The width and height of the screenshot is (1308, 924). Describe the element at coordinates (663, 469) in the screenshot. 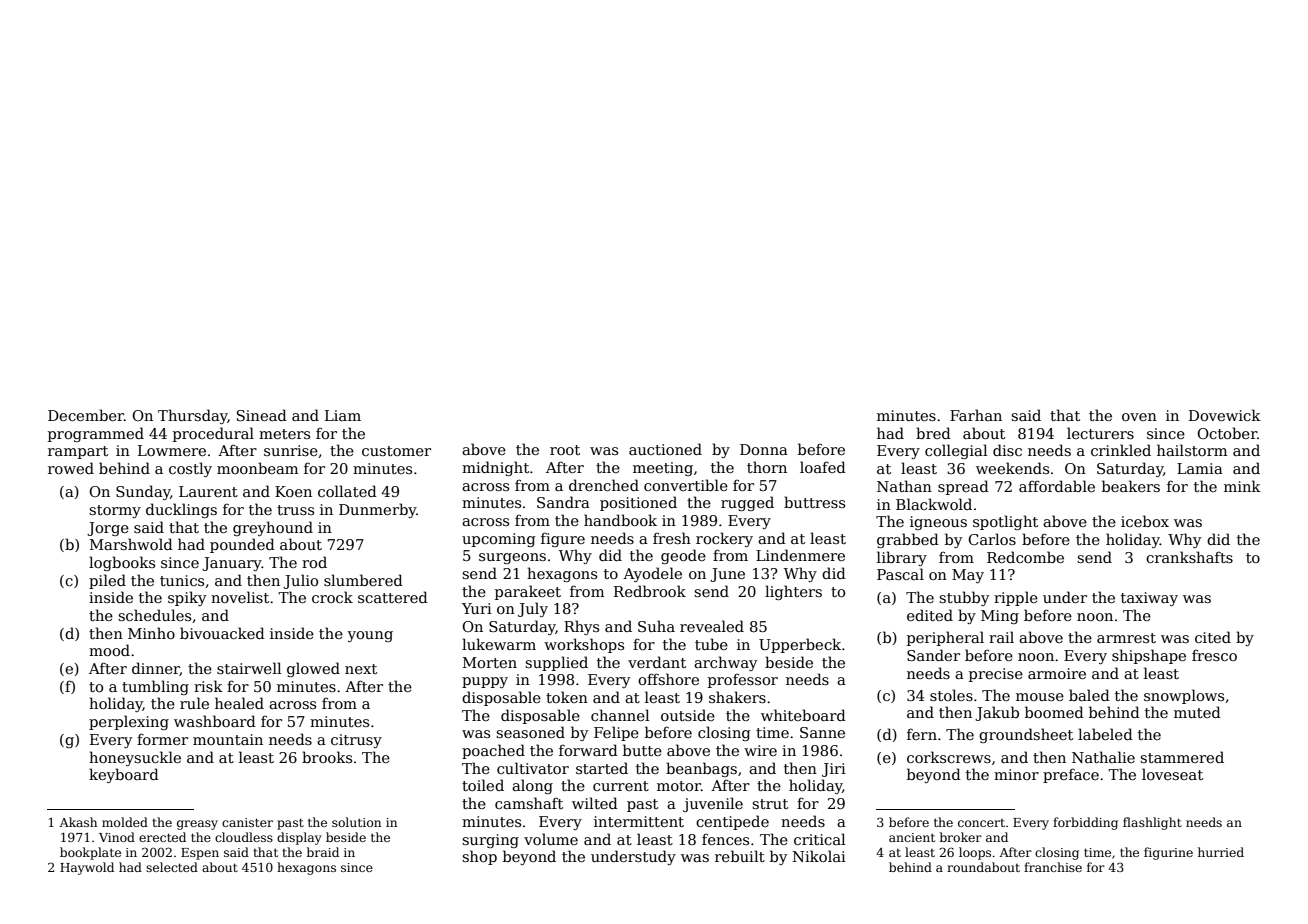

I see `meeting` at that location.
